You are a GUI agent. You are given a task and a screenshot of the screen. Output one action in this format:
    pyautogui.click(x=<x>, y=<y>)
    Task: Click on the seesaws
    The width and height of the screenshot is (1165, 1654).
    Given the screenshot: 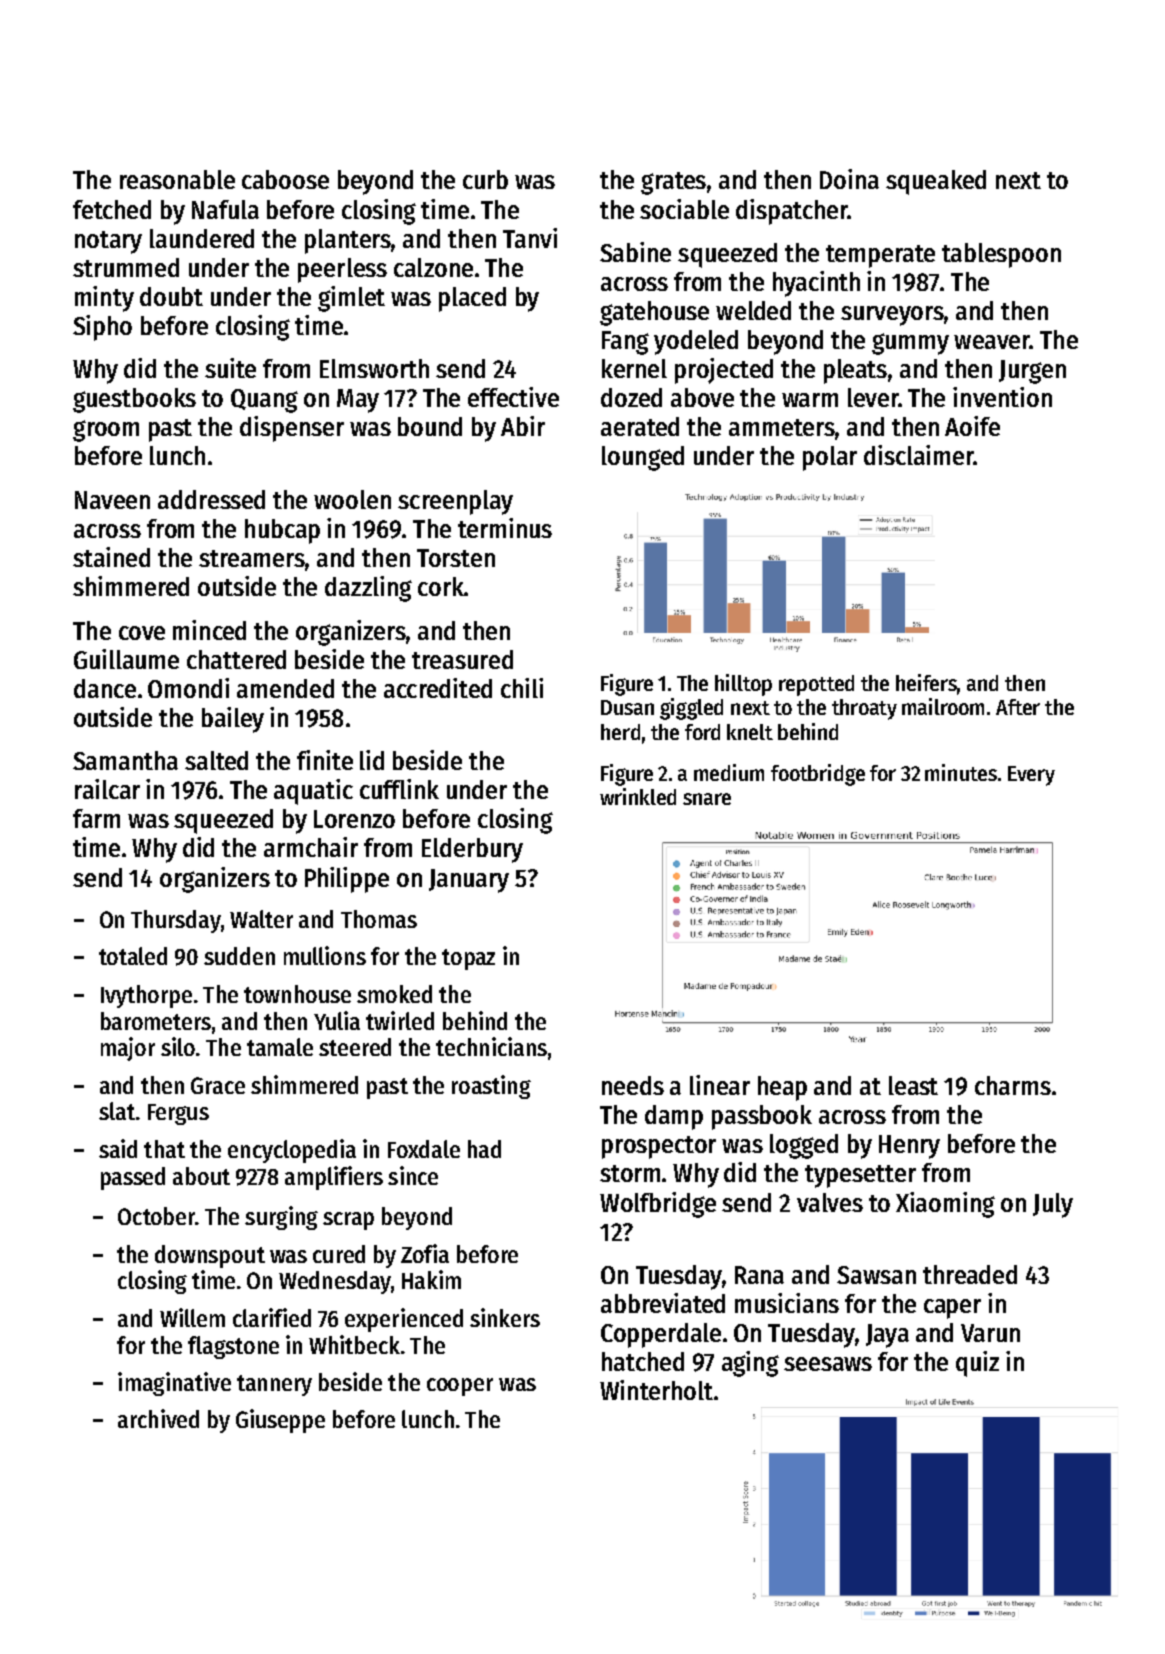 What is the action you would take?
    pyautogui.click(x=828, y=1364)
